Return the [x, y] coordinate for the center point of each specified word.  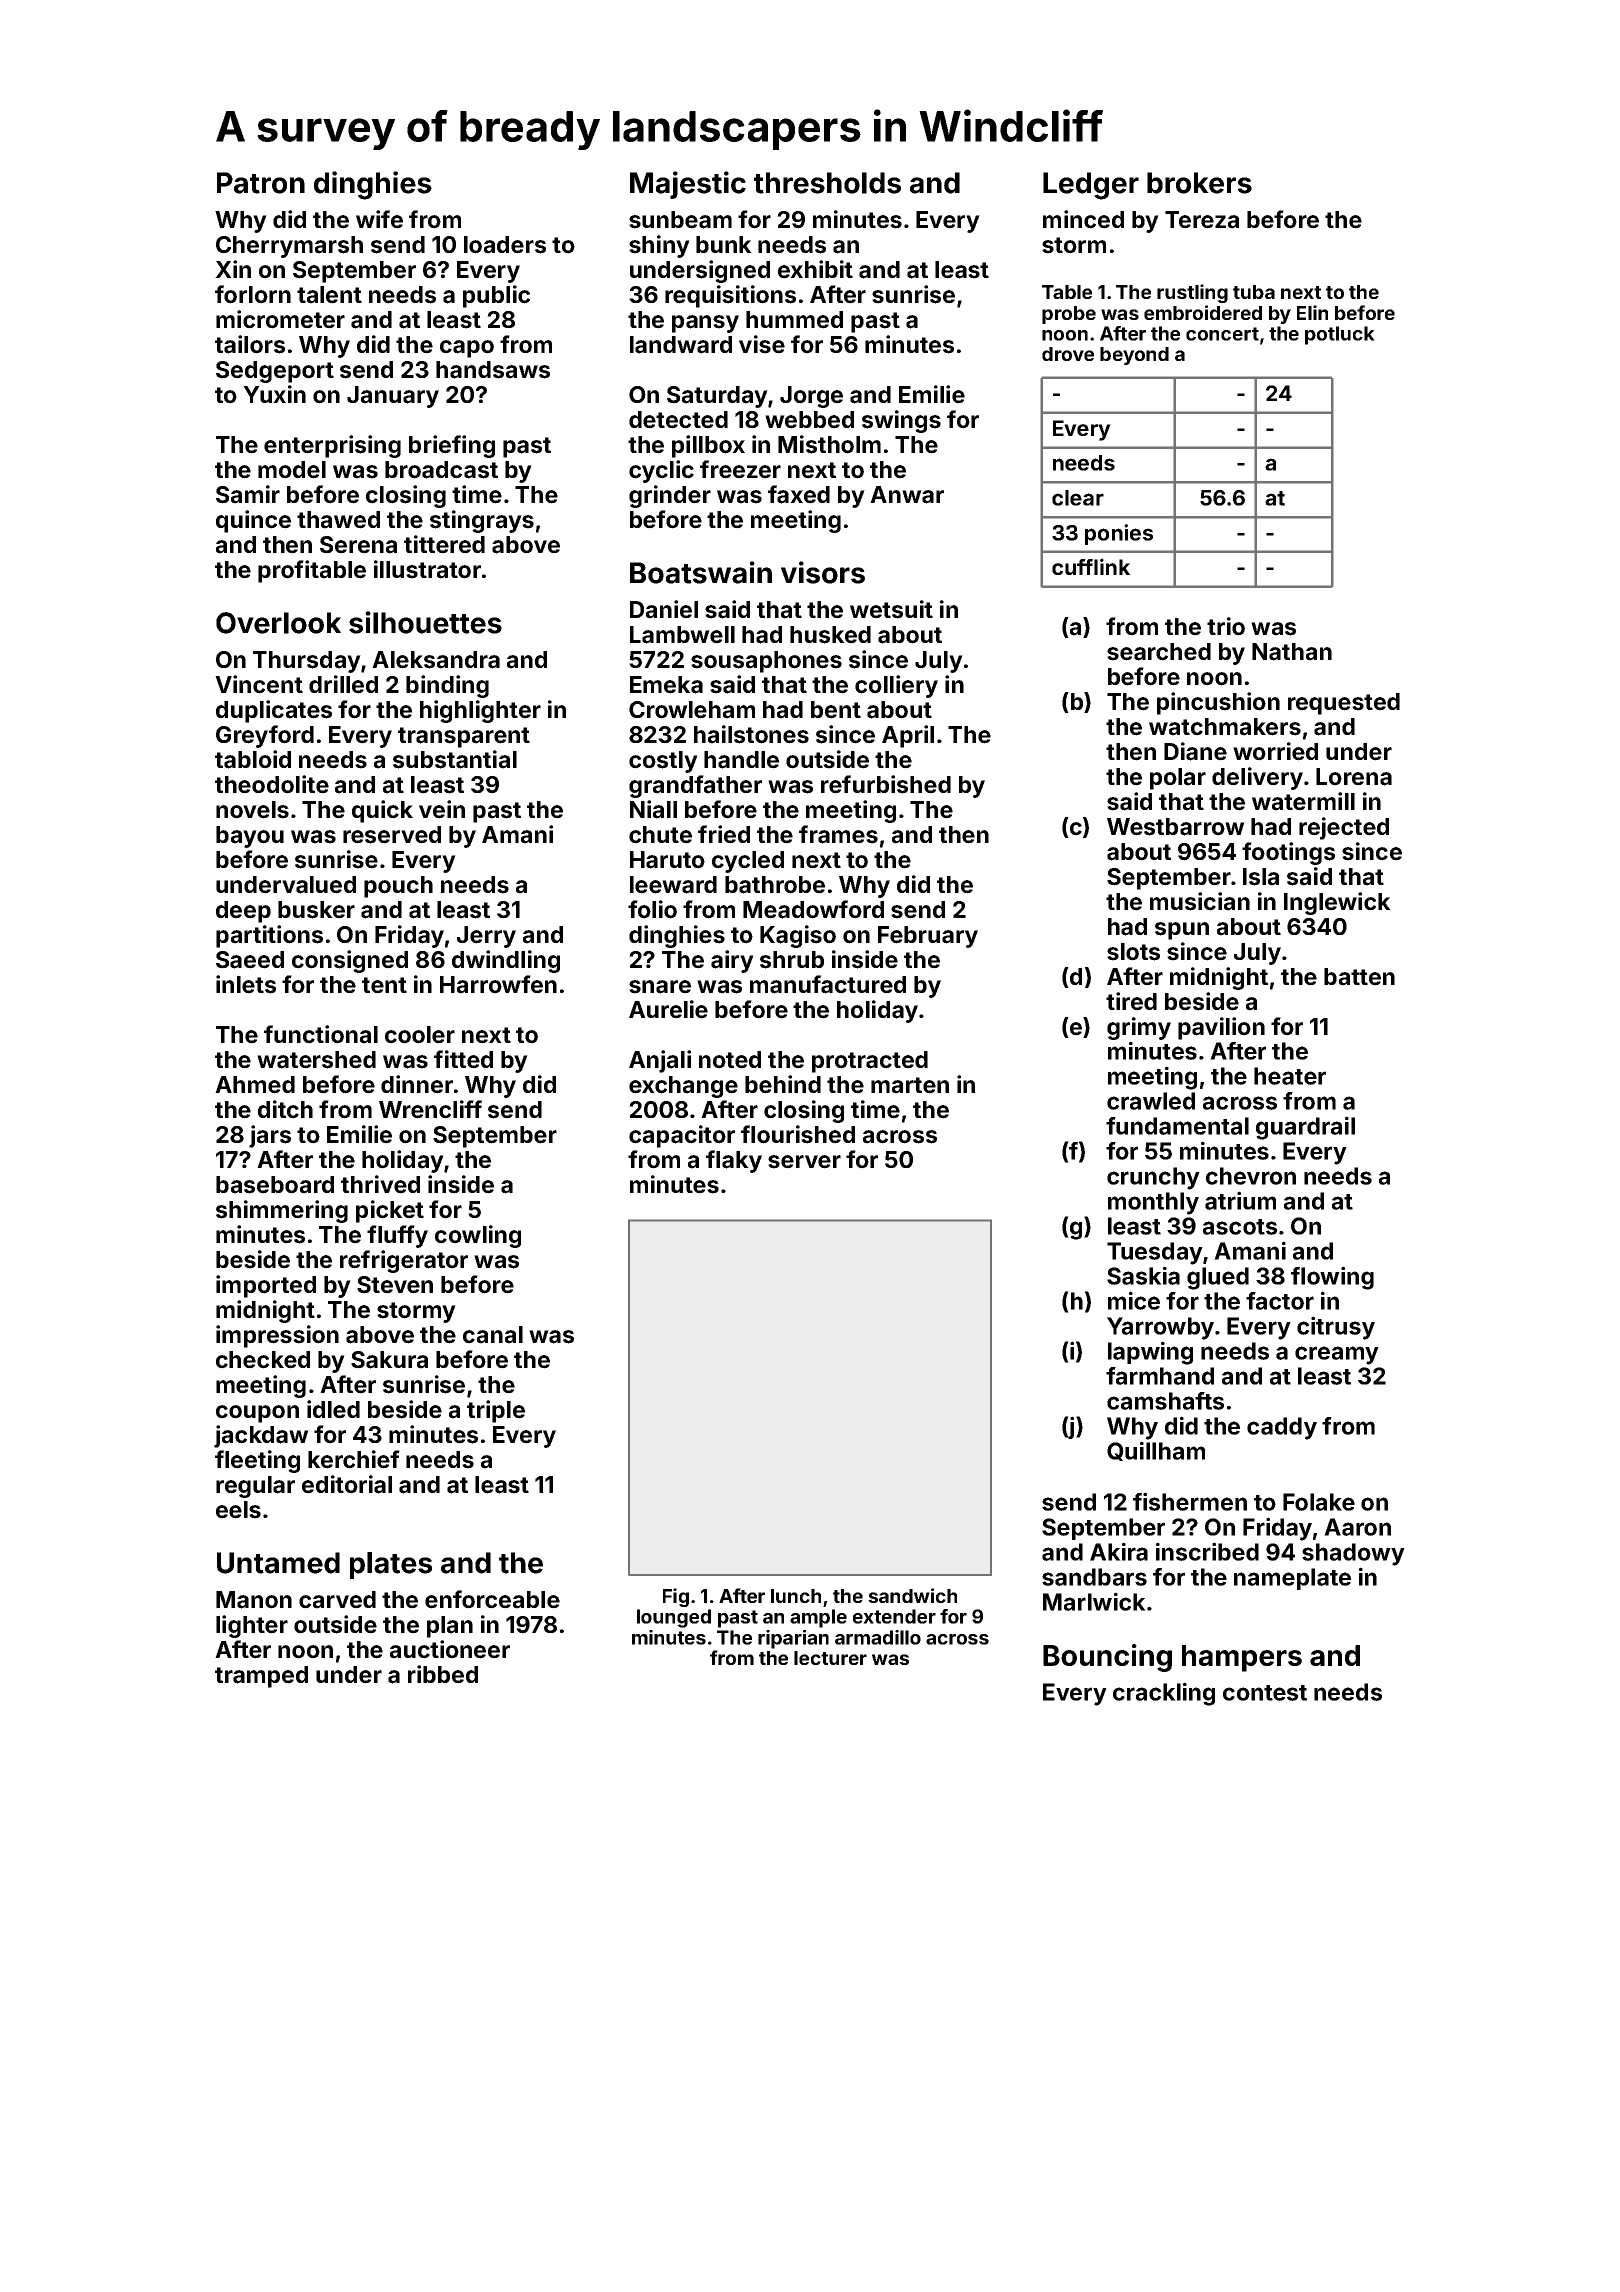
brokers [1199, 183]
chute [660, 835]
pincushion [1218, 703]
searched [1159, 652]
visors [823, 572]
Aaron [1357, 1527]
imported [266, 1286]
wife [379, 219]
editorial [347, 1484]
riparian [793, 1639]
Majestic [688, 185]
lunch [796, 1596]
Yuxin [274, 394]
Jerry [486, 937]
